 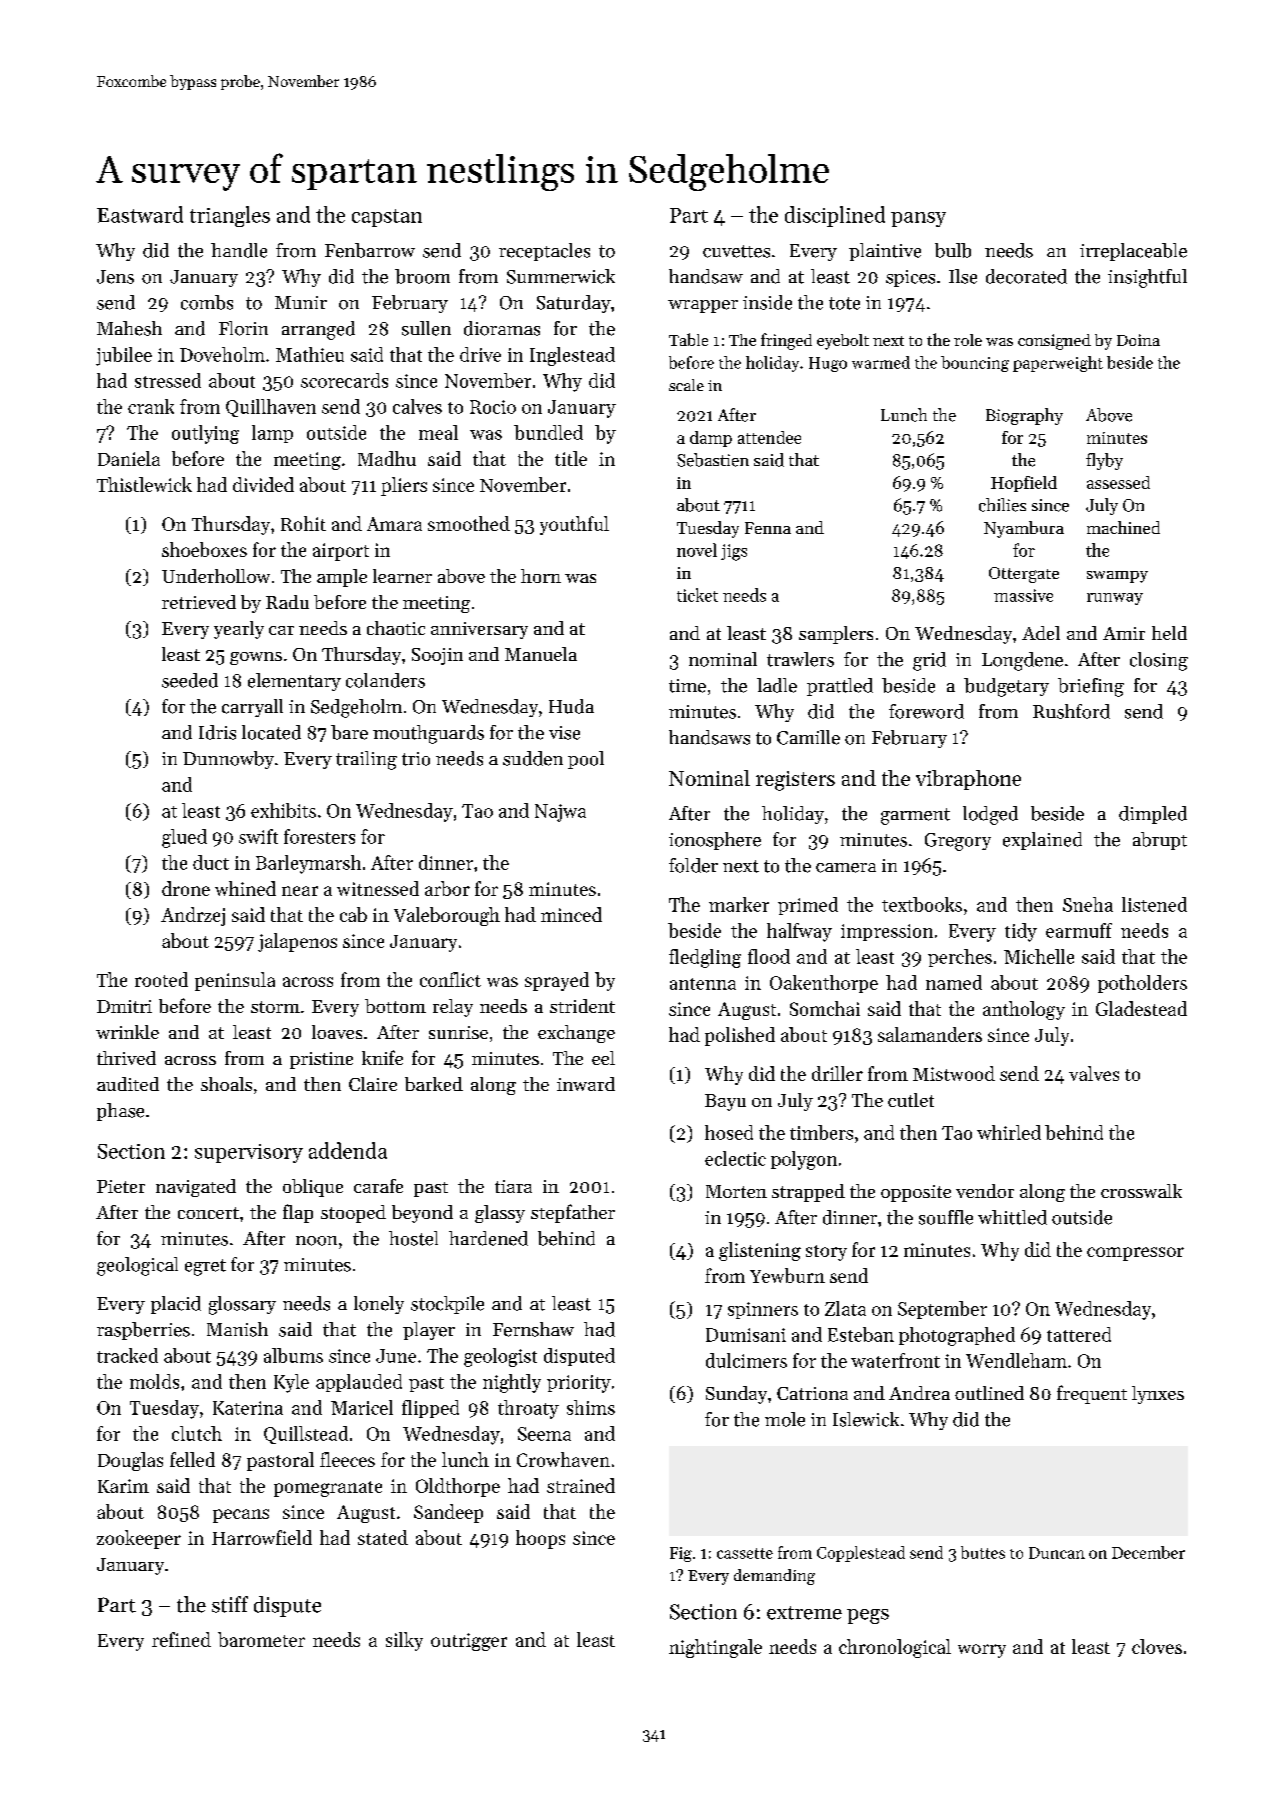 I want to click on near, so click(x=300, y=891).
